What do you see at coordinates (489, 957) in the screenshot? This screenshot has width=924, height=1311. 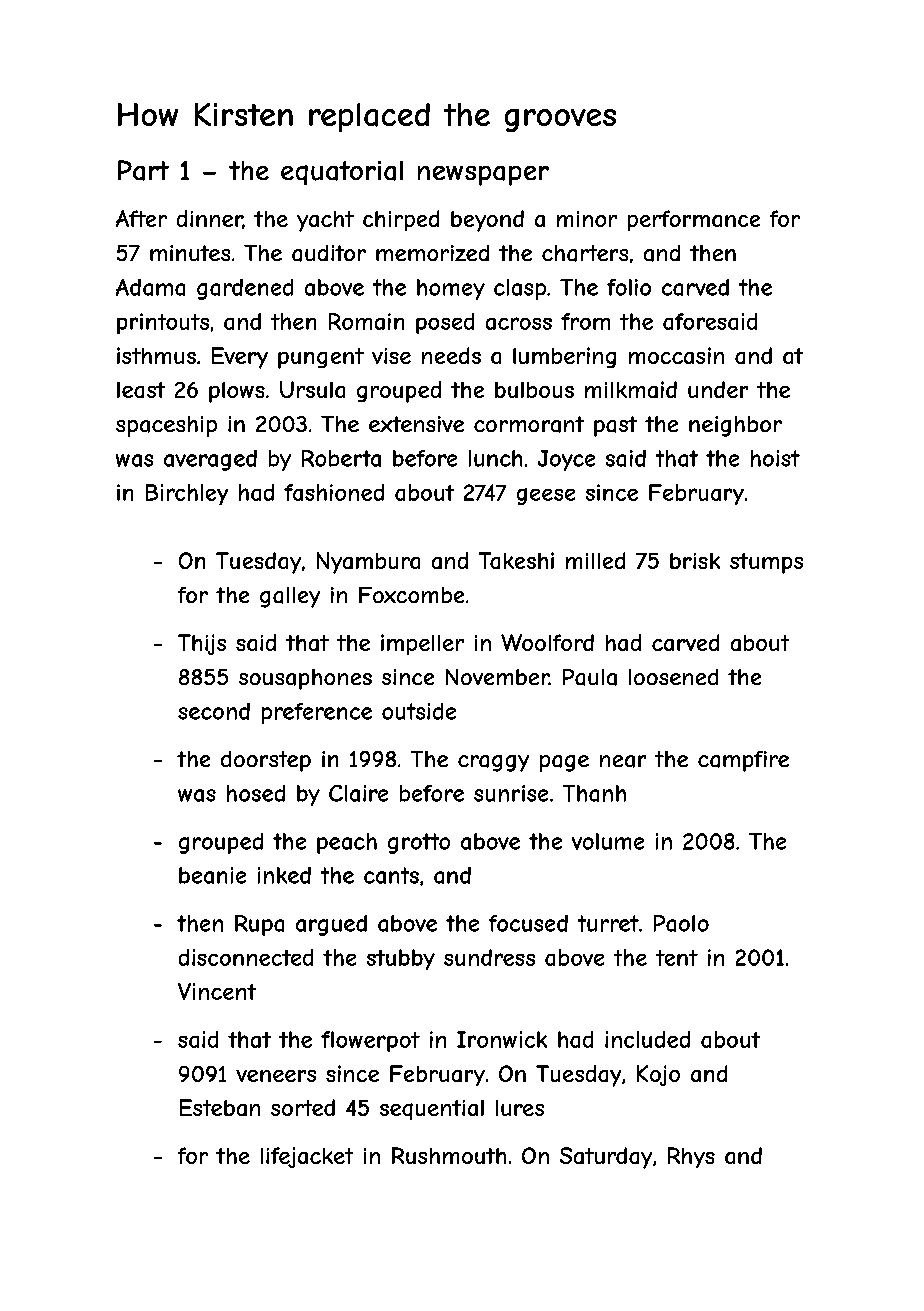 I see `sundress` at bounding box center [489, 957].
